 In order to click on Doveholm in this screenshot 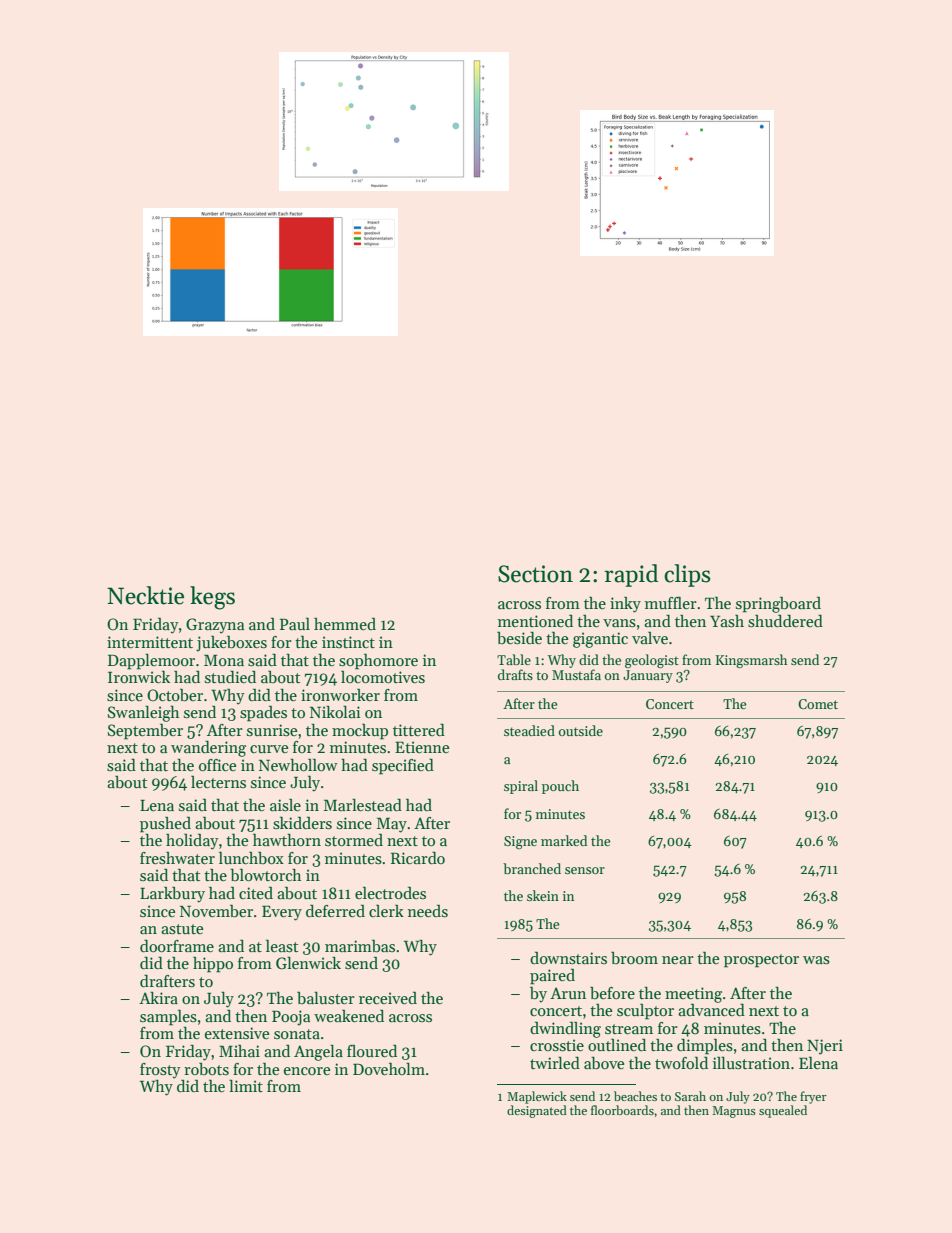, I will do `click(389, 1068)`.
